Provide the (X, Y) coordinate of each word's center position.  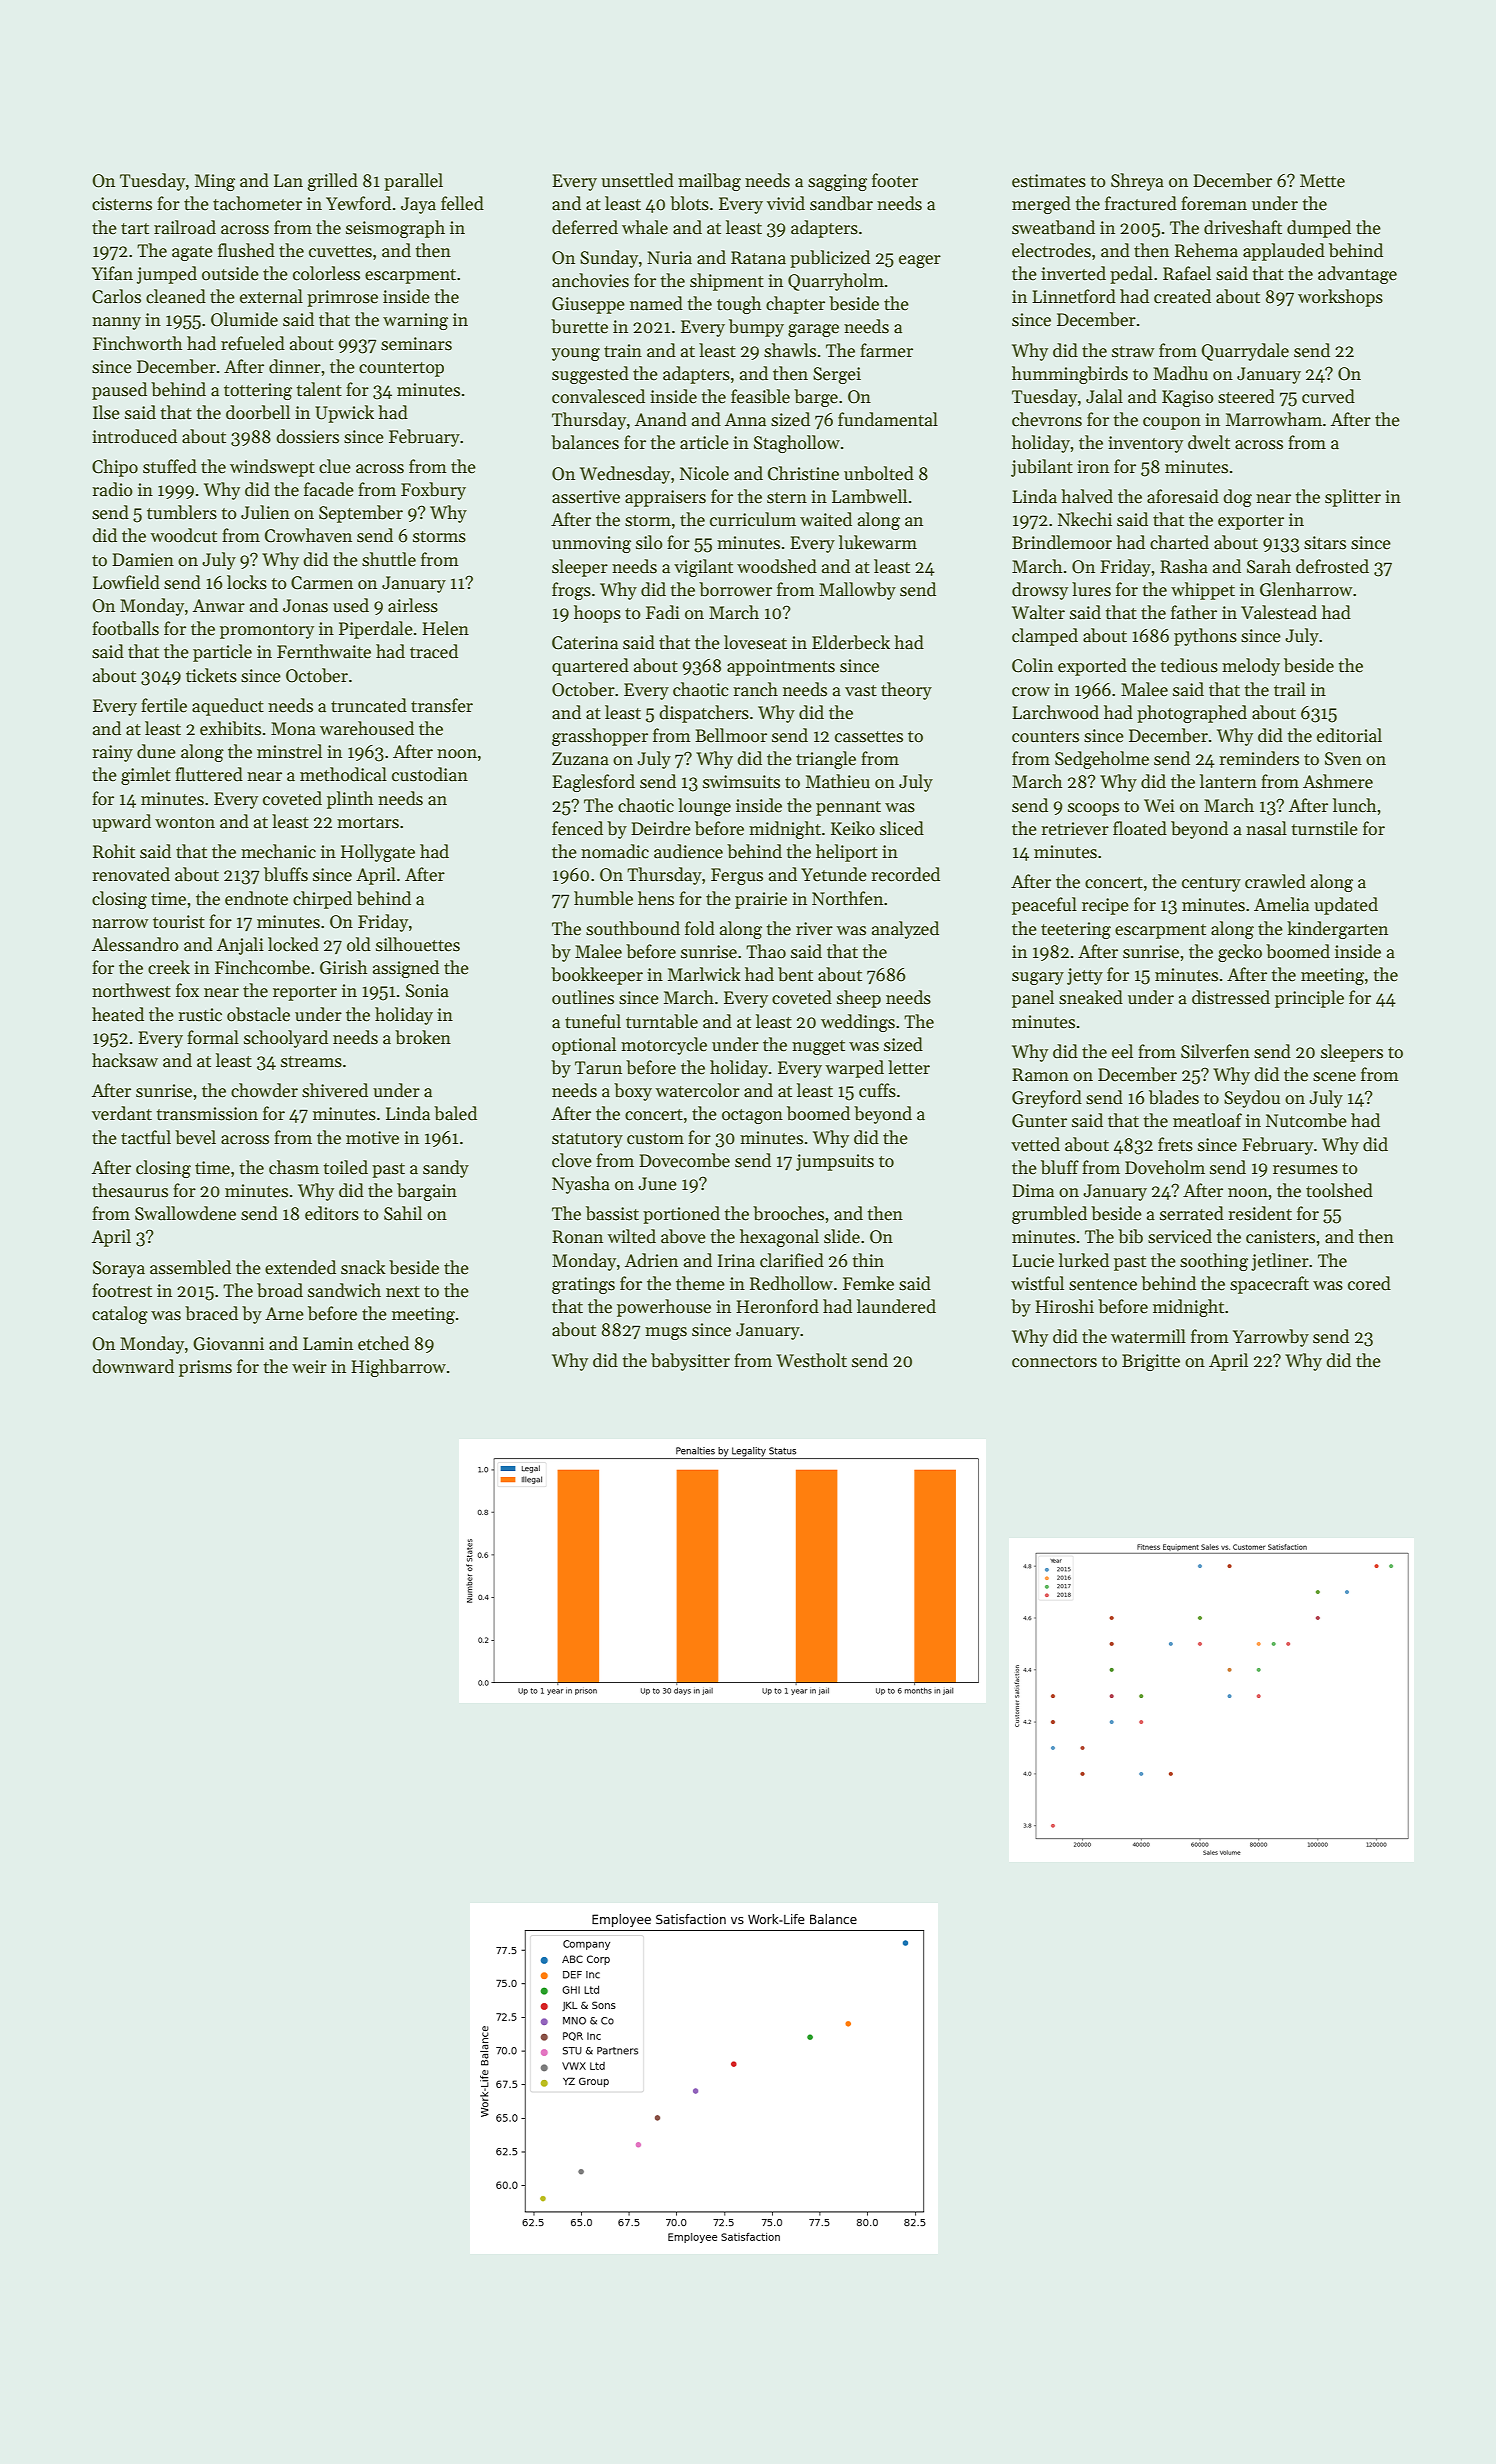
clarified (792, 1260)
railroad (185, 227)
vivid (786, 203)
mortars (368, 823)
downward (133, 1366)
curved (1328, 396)
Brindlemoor (1062, 542)
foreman (1214, 203)
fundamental (888, 419)
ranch (755, 689)
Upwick (344, 414)
